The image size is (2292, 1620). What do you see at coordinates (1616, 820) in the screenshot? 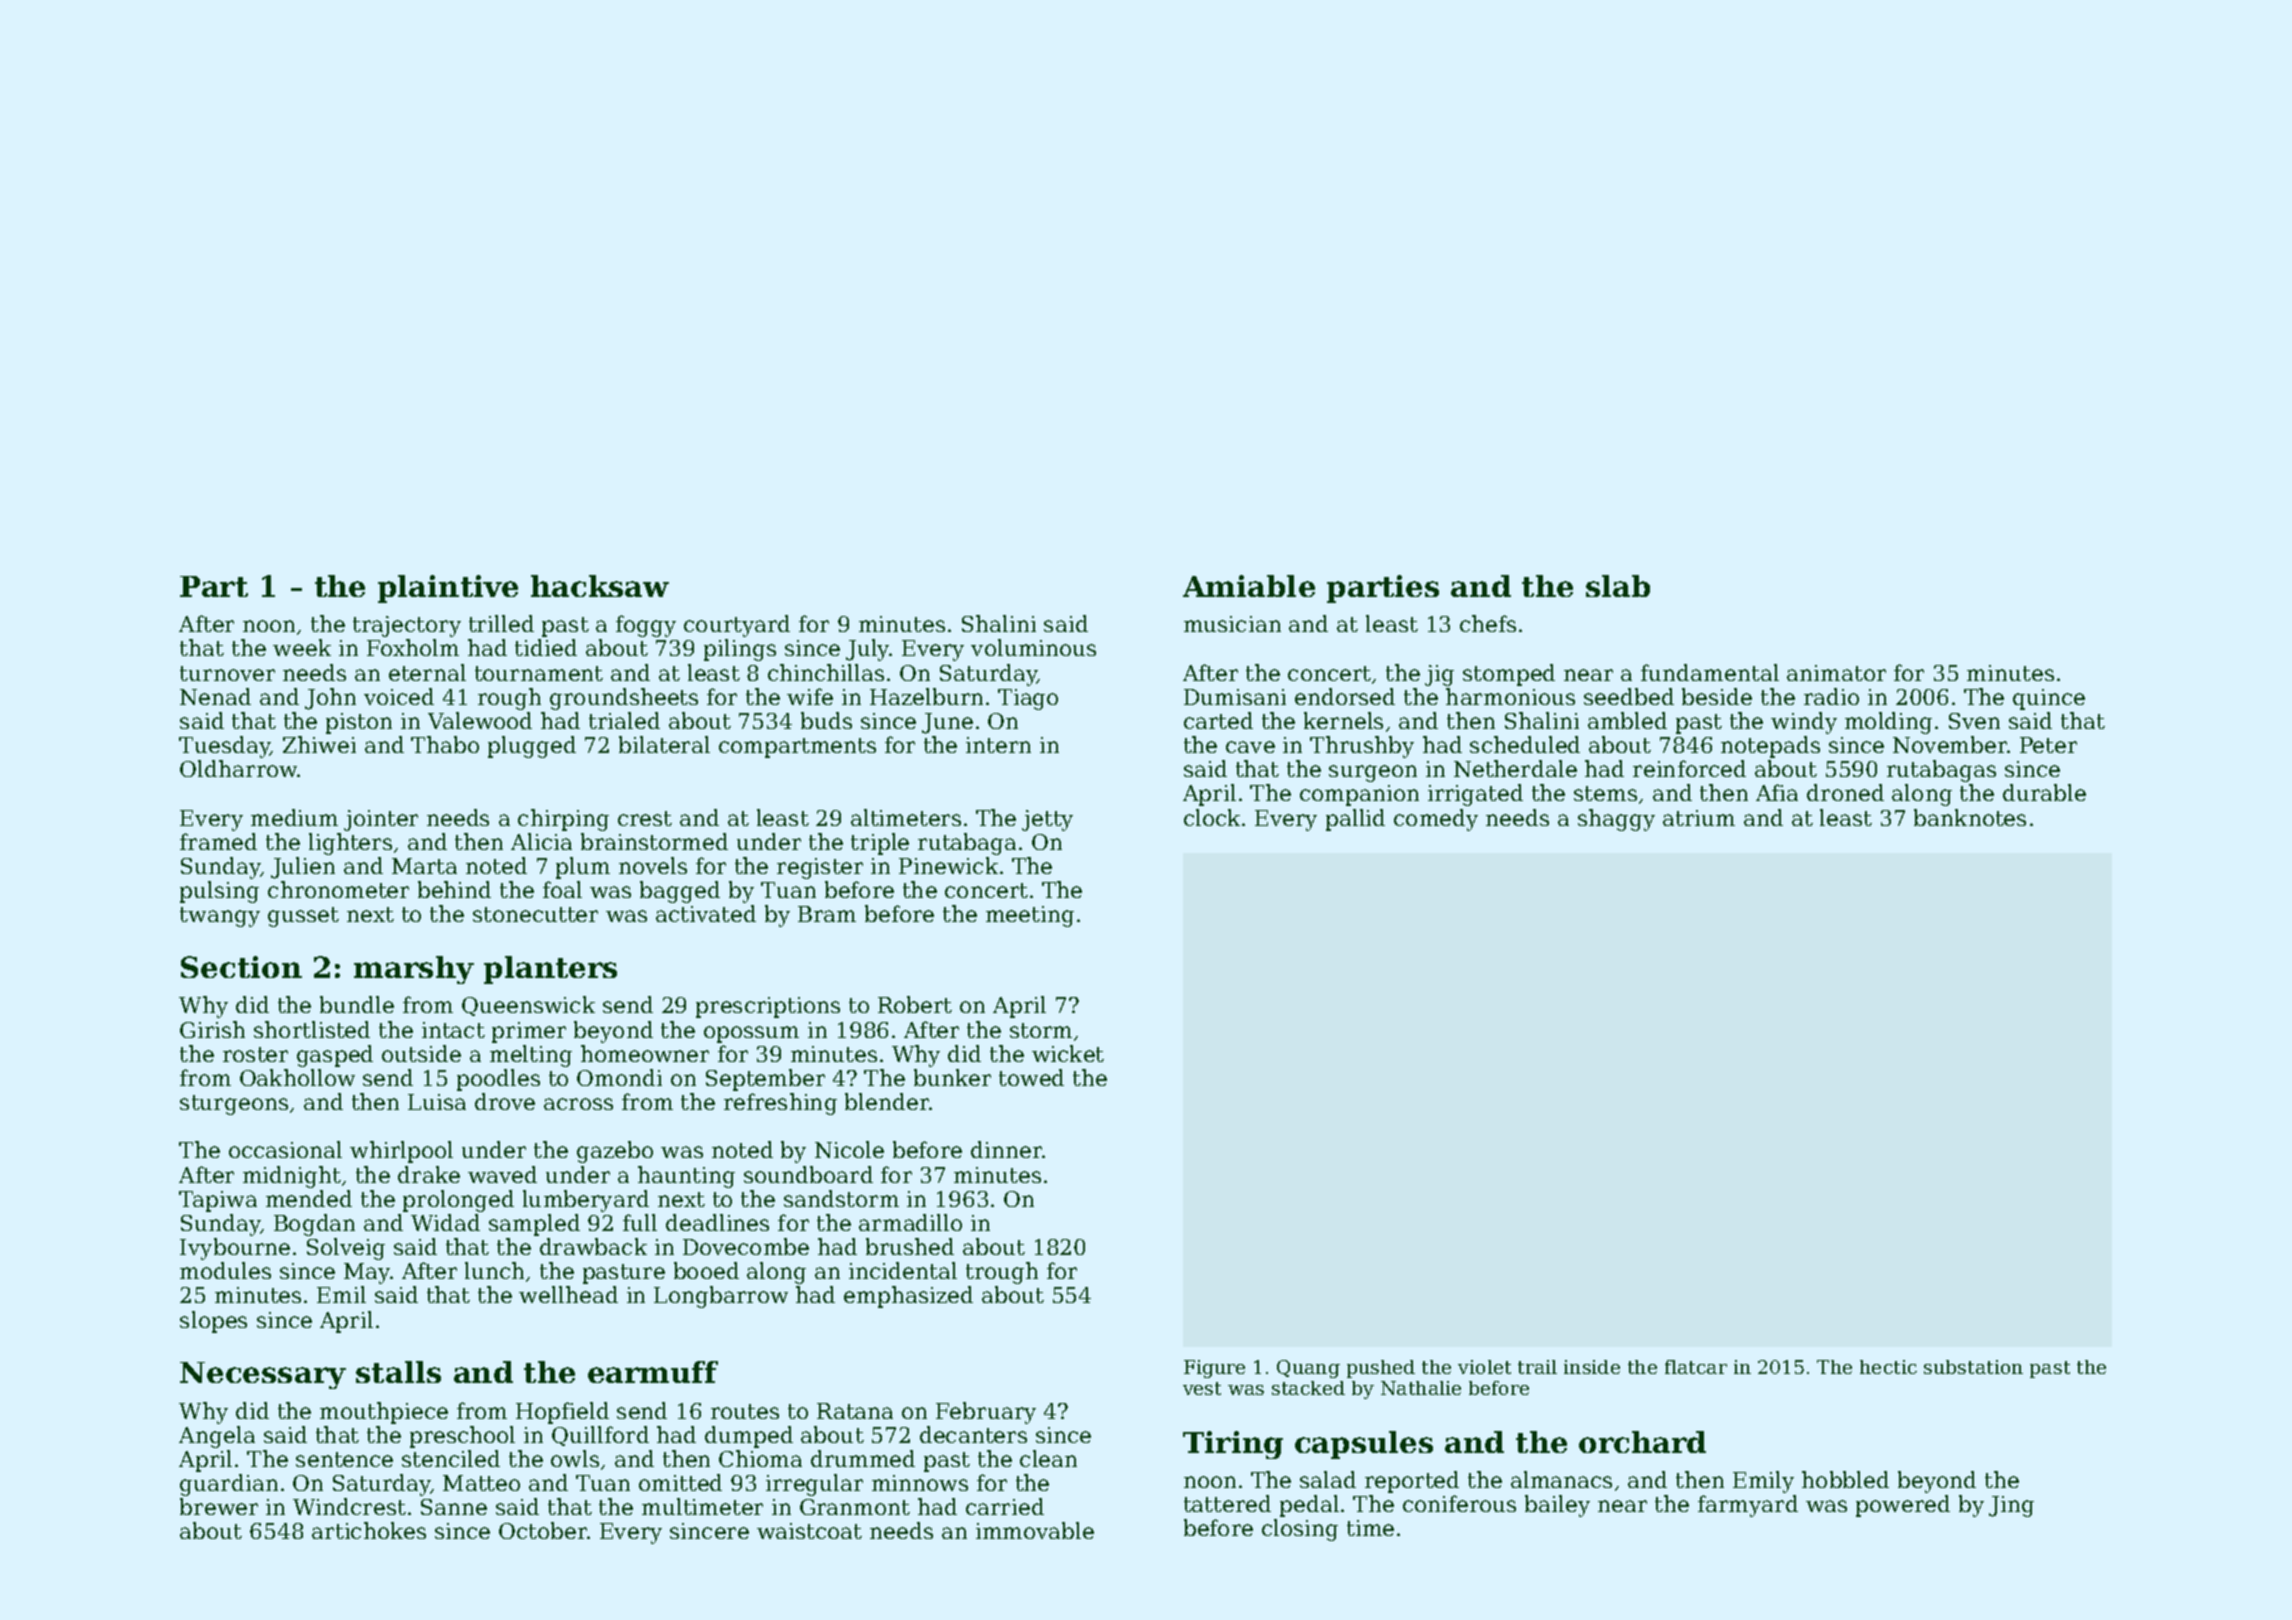
I see `shaggy` at bounding box center [1616, 820].
